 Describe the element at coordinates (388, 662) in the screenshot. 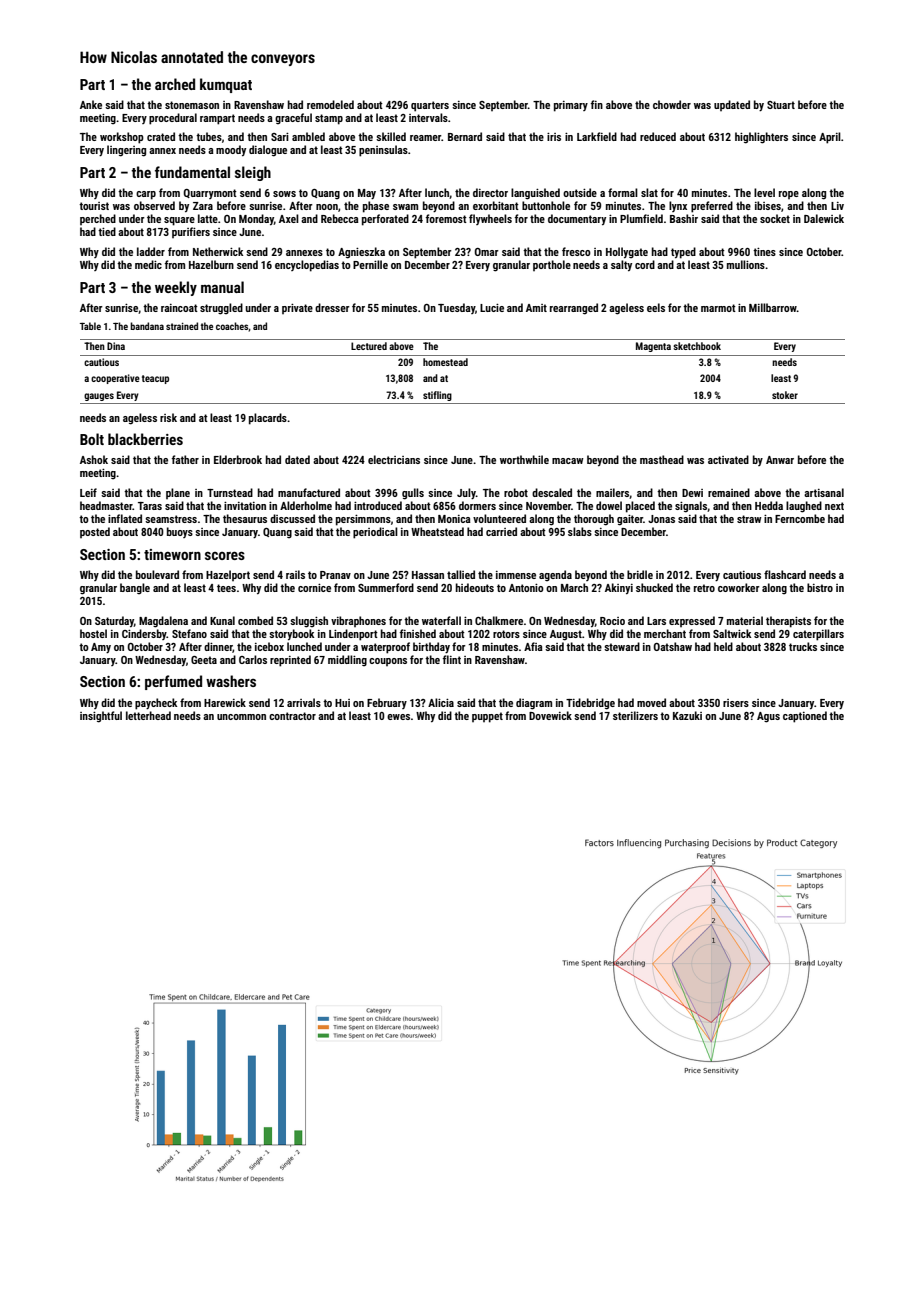

I see `coupons` at that location.
